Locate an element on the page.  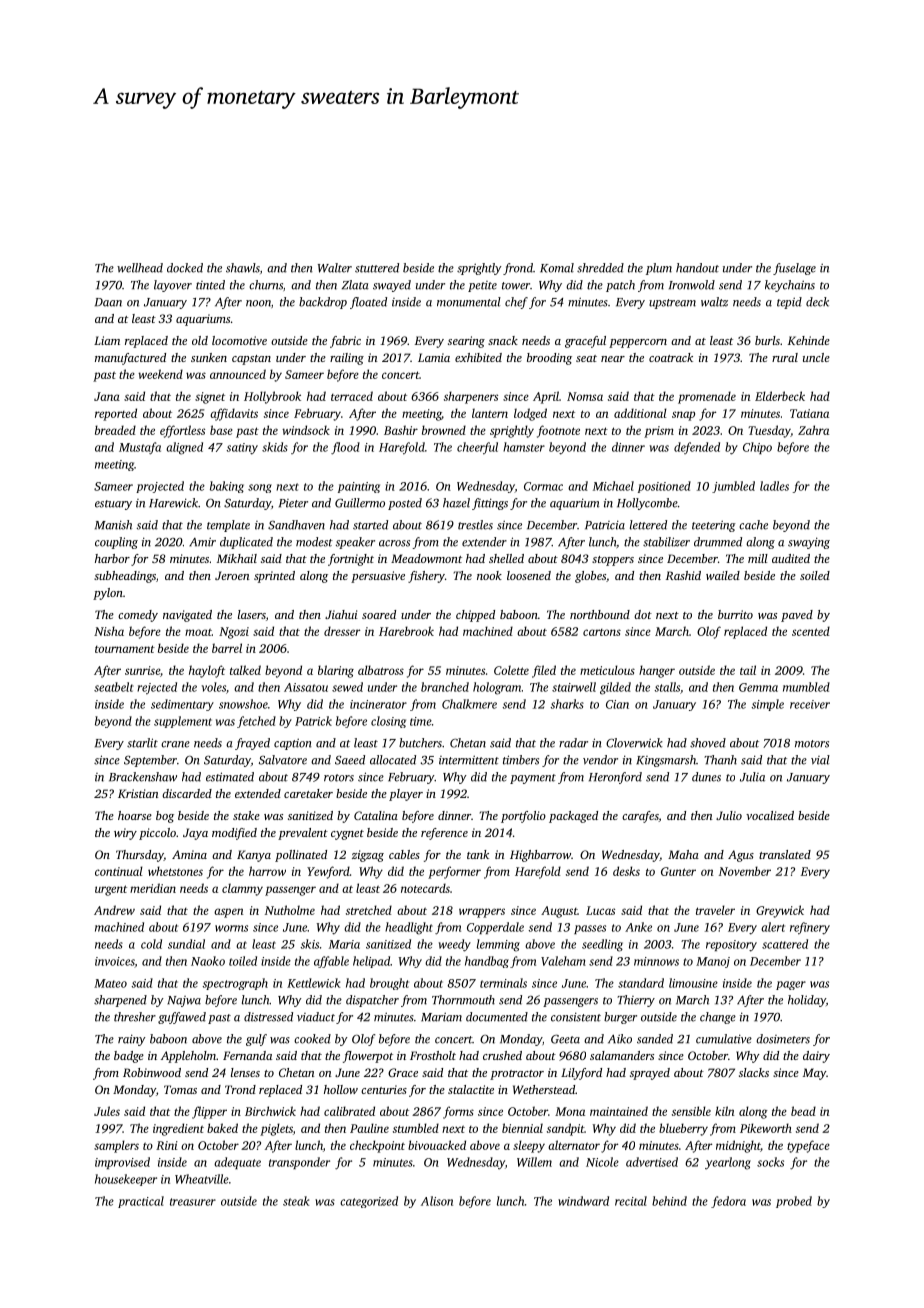
navigated is located at coordinates (187, 616).
